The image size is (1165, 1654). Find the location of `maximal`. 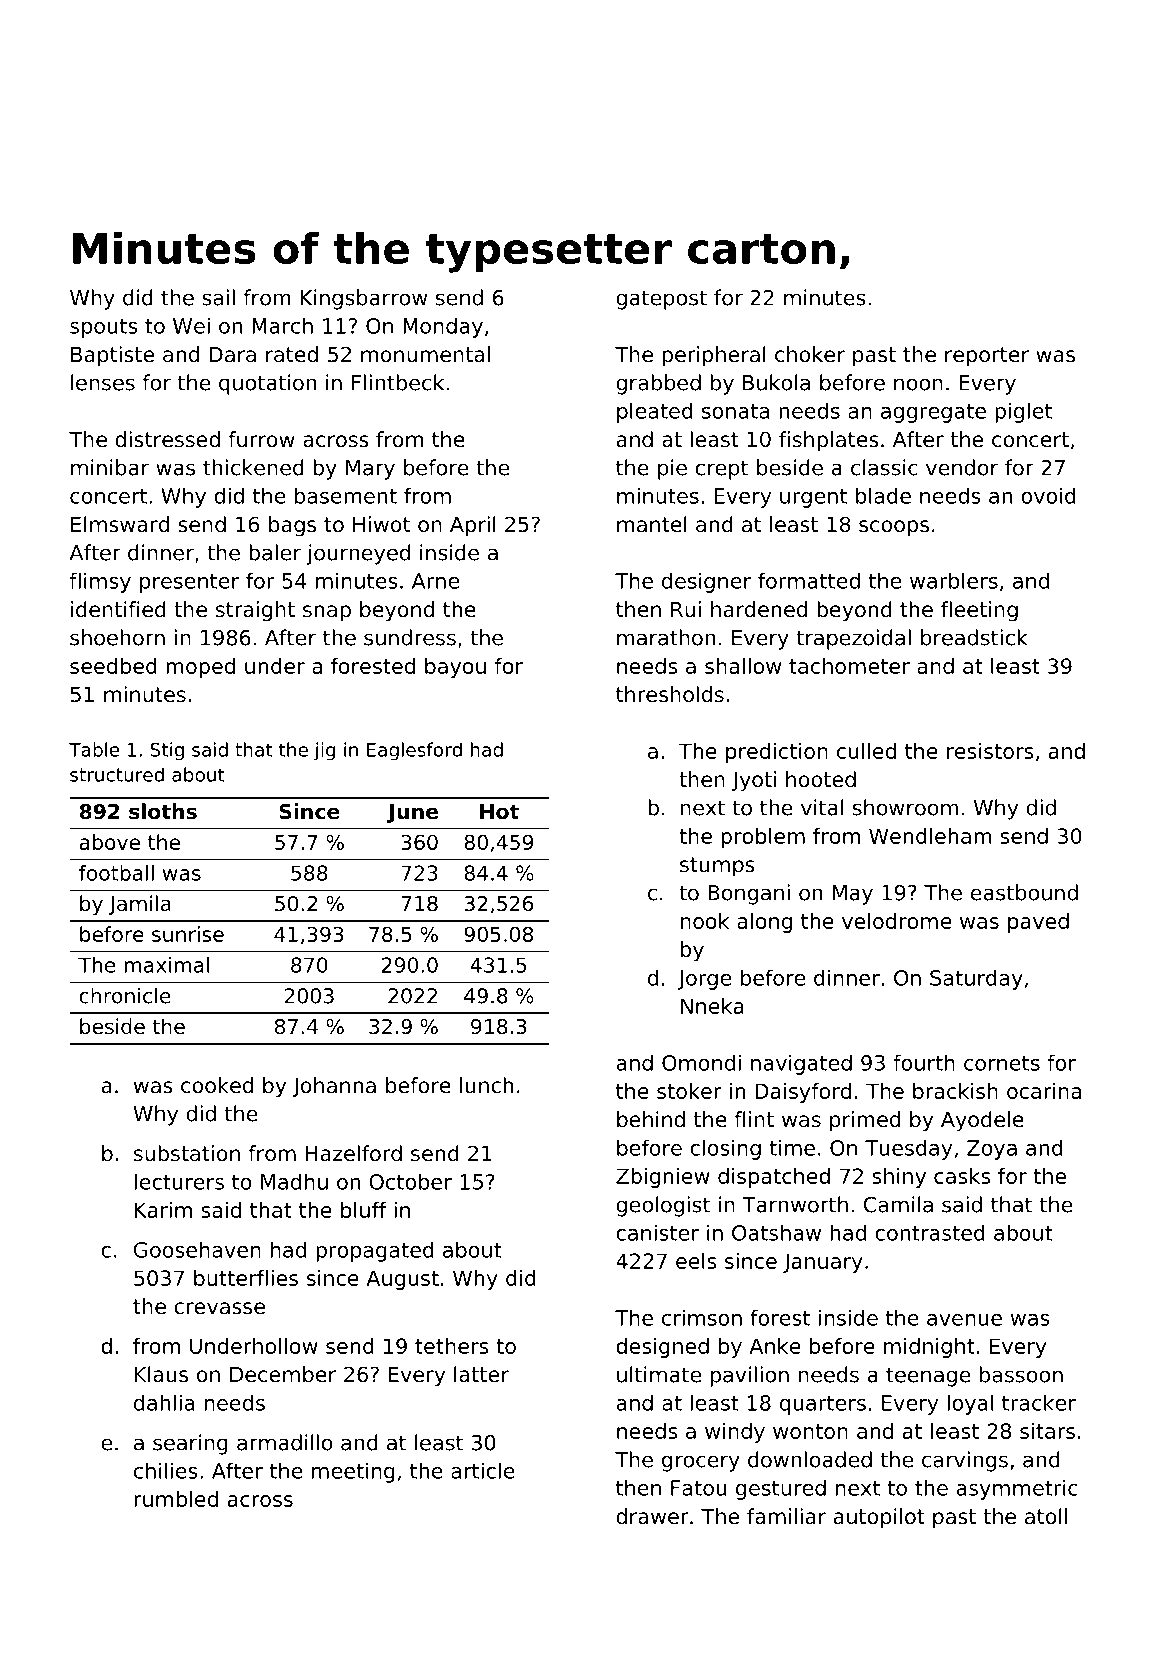

maximal is located at coordinates (167, 965).
